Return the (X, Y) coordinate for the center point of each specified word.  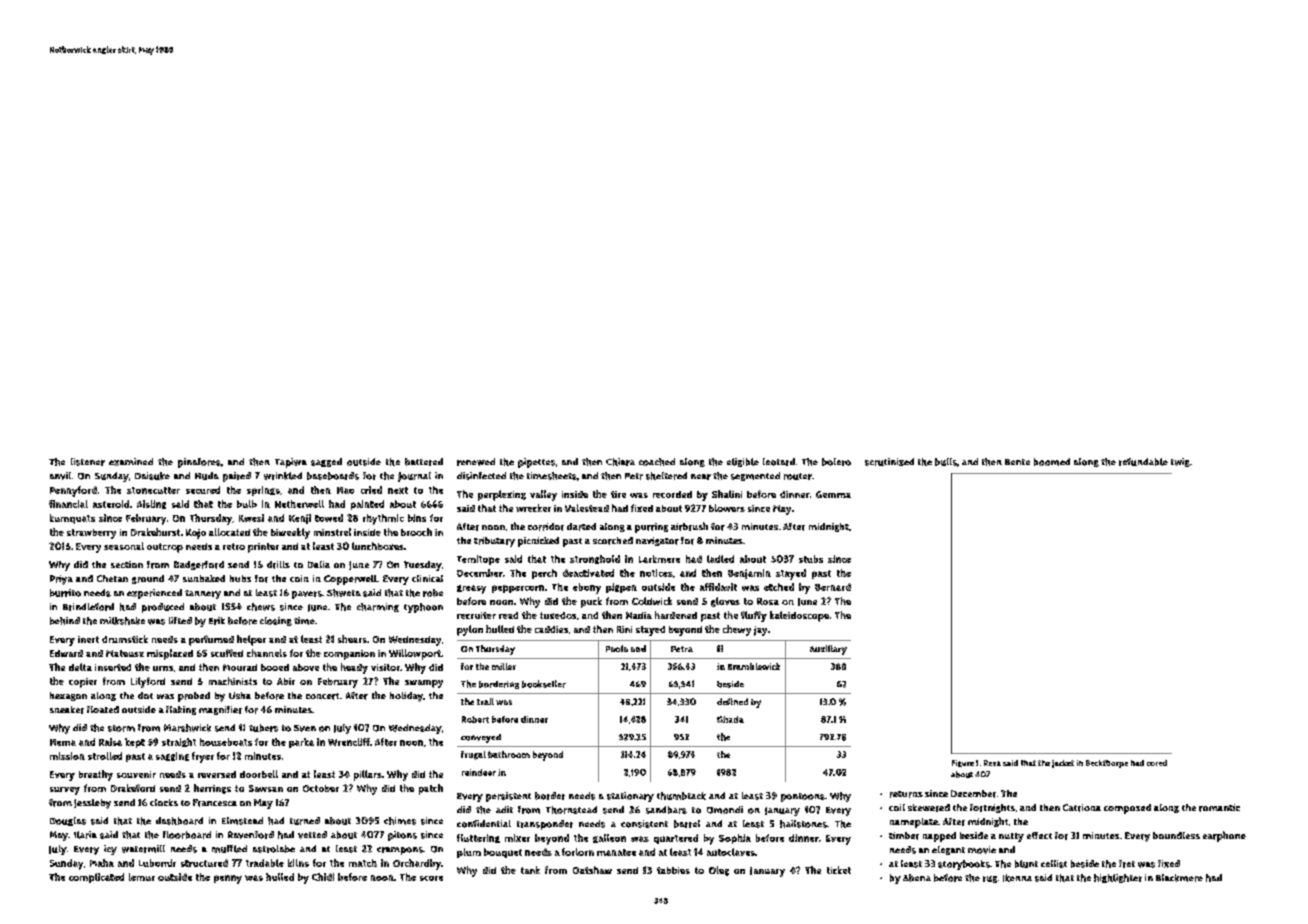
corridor (546, 527)
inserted (113, 667)
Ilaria (85, 835)
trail (485, 701)
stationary (630, 797)
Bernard (833, 587)
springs (263, 491)
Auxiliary (828, 650)
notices (656, 573)
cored (1157, 763)
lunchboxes (378, 546)
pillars (368, 775)
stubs (811, 559)
